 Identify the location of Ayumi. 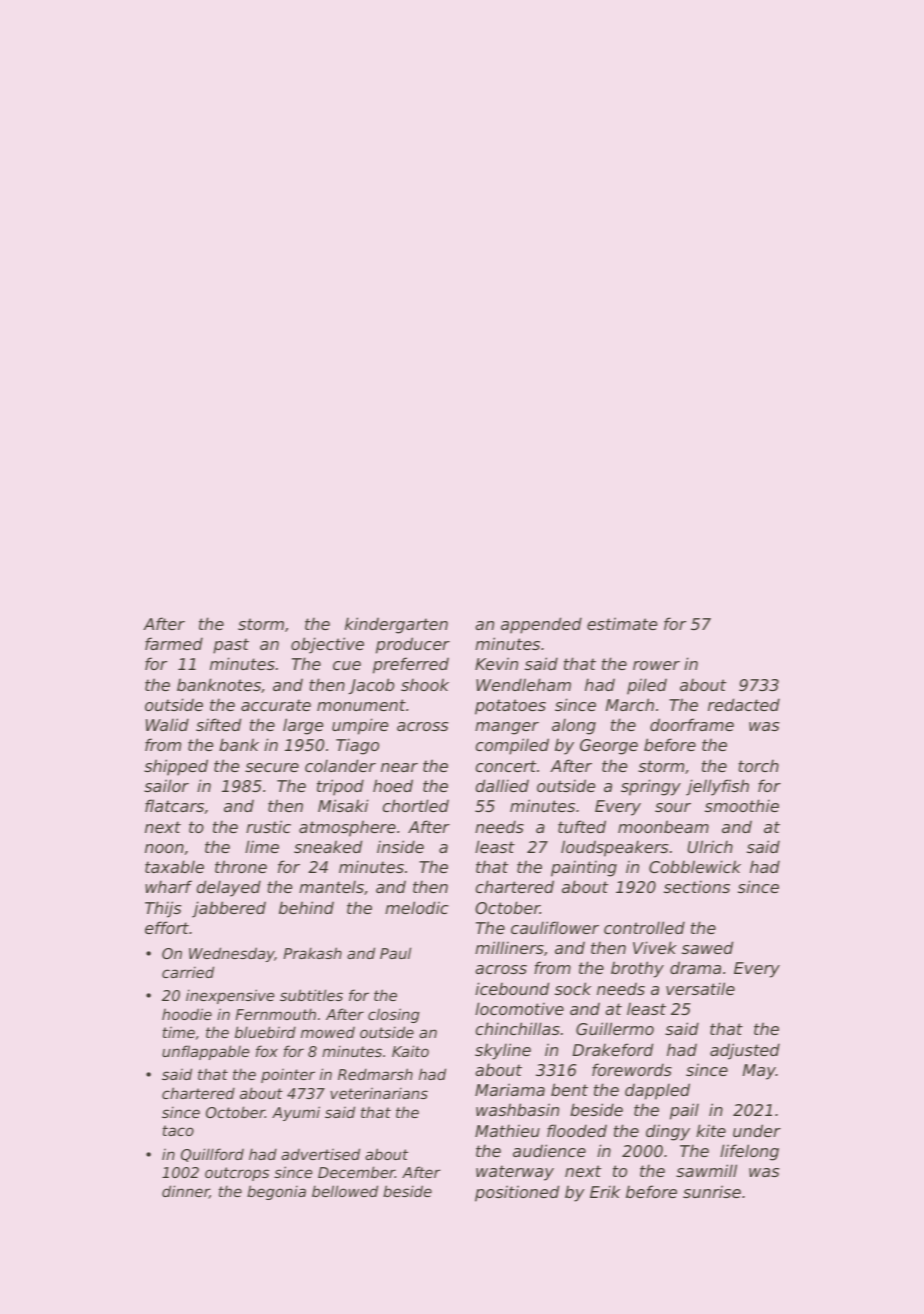
(296, 1113).
